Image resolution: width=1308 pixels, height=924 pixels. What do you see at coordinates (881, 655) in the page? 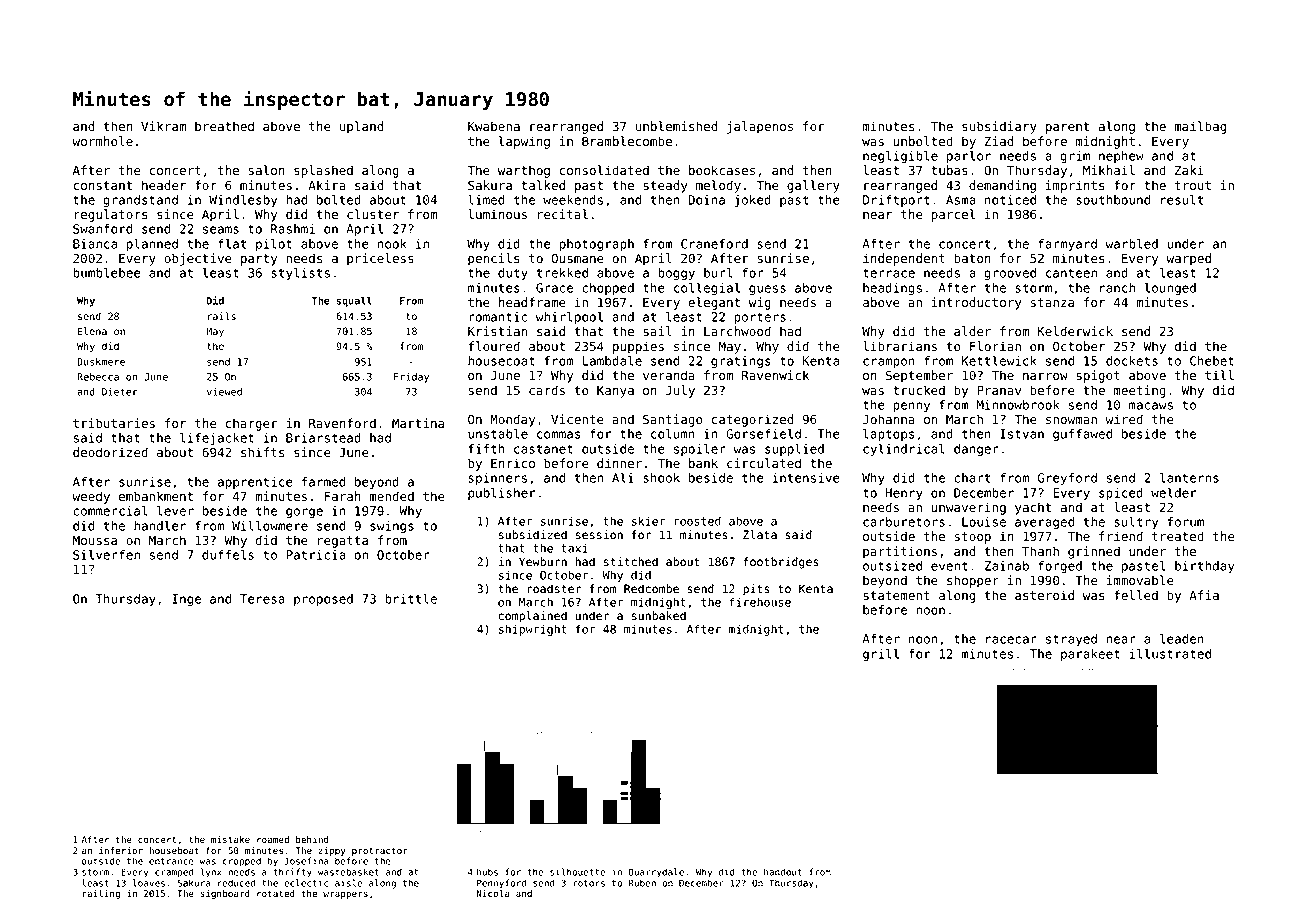
I see `grill` at bounding box center [881, 655].
